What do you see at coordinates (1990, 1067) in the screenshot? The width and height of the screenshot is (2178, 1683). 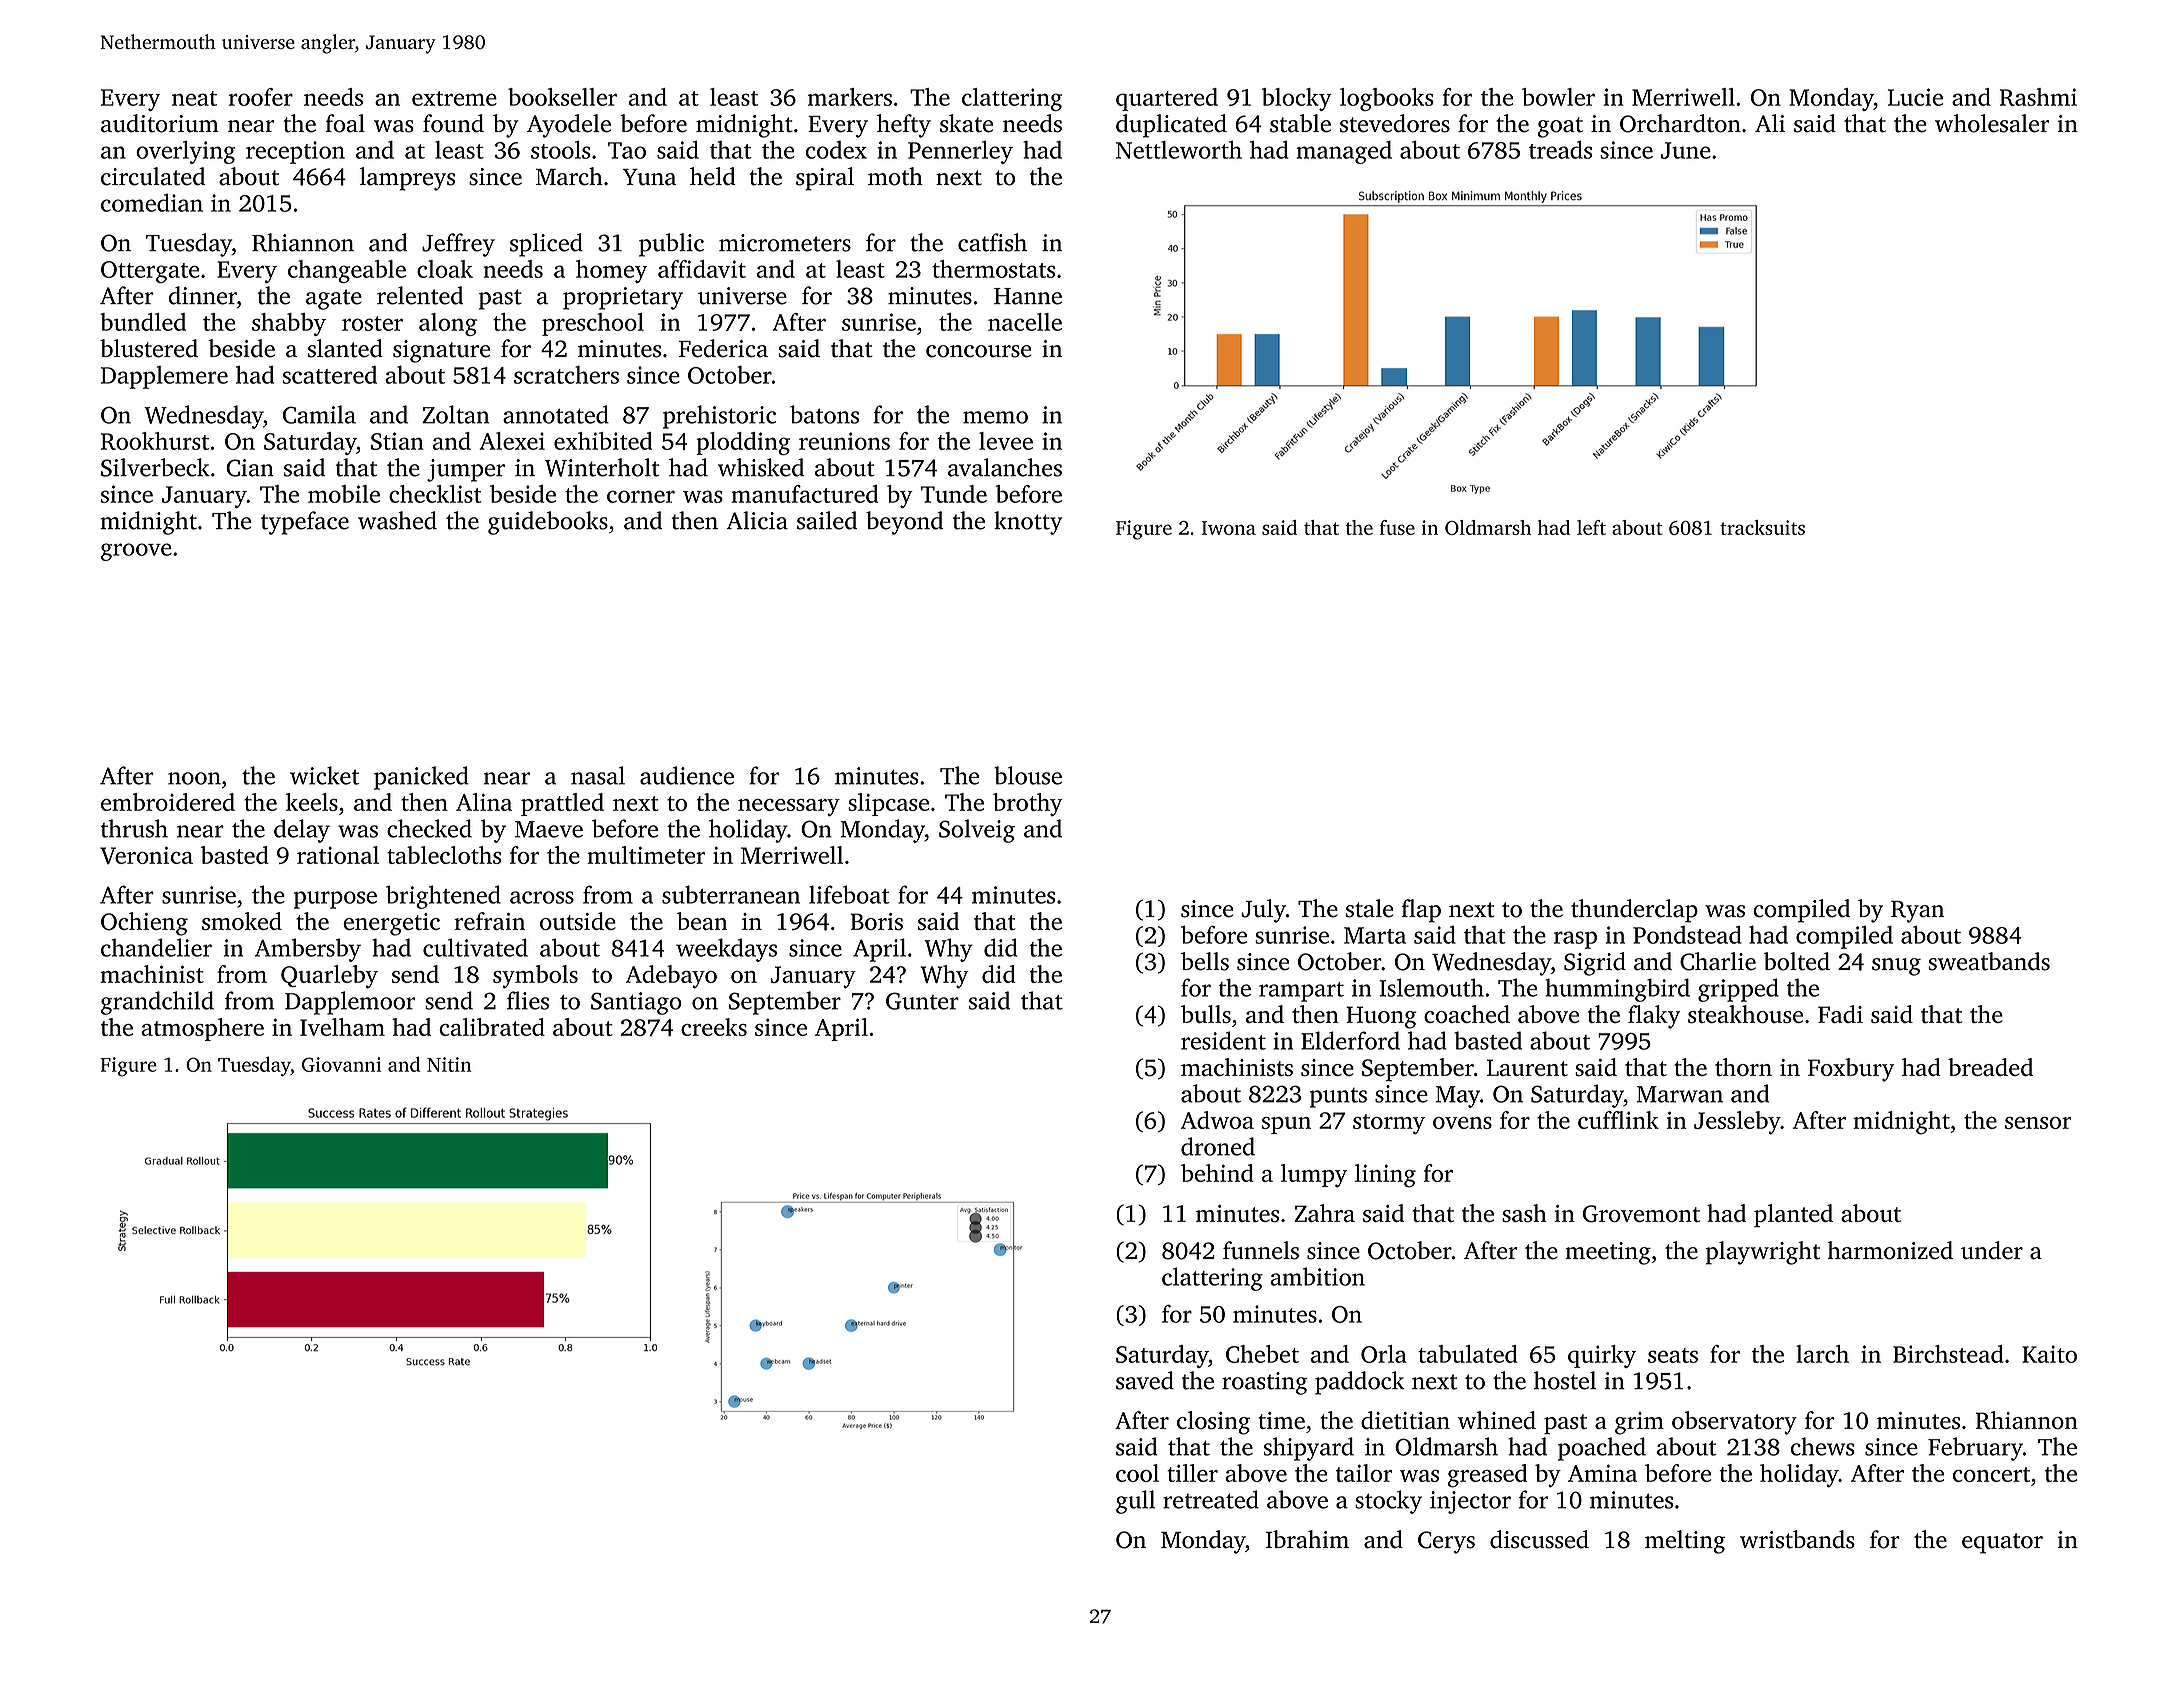 I see `breaded` at bounding box center [1990, 1067].
